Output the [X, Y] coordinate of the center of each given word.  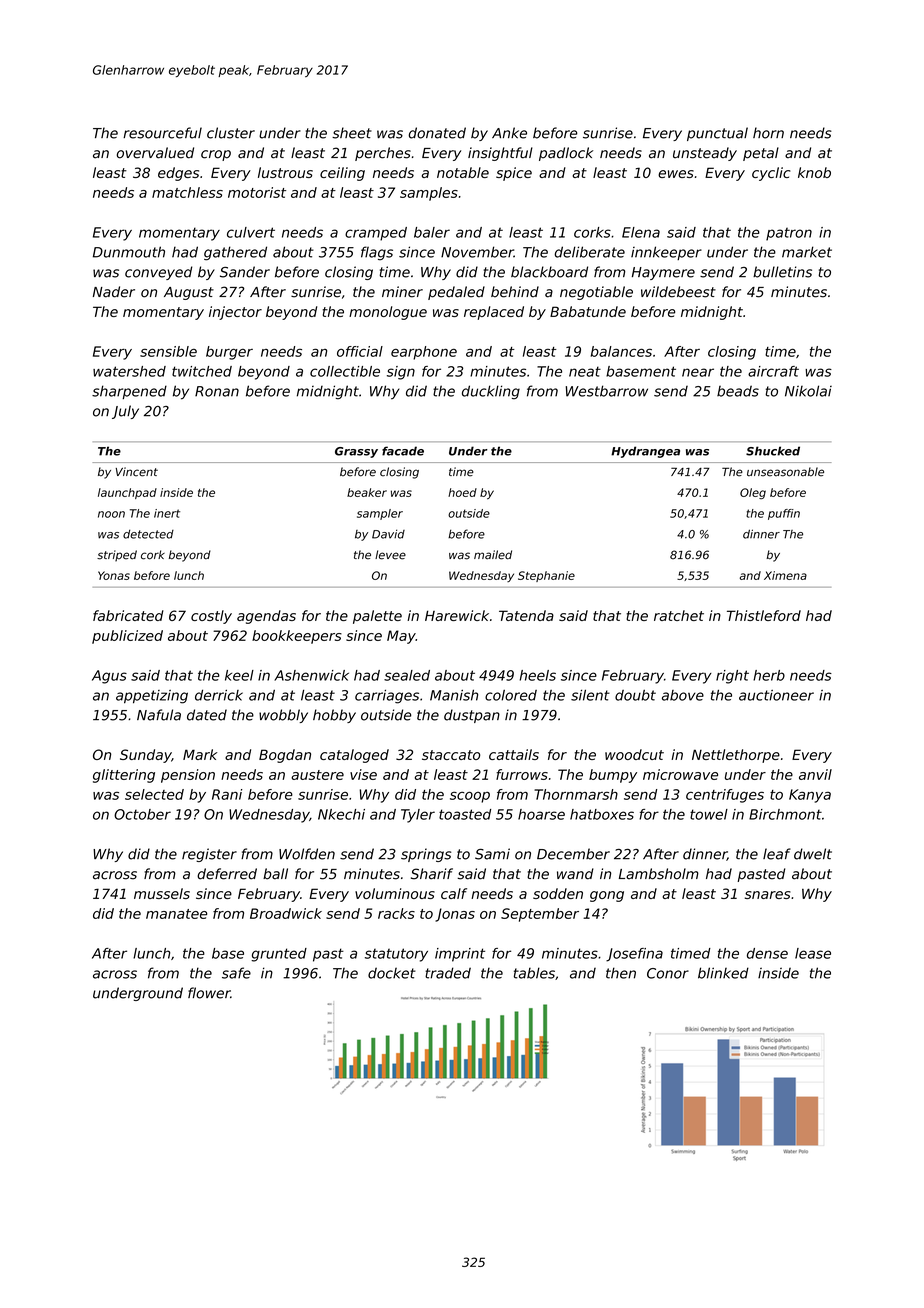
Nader [114, 292]
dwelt [813, 854]
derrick [219, 695]
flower [209, 993]
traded [448, 973]
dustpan [472, 716]
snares [768, 895]
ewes [676, 174]
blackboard [549, 272]
